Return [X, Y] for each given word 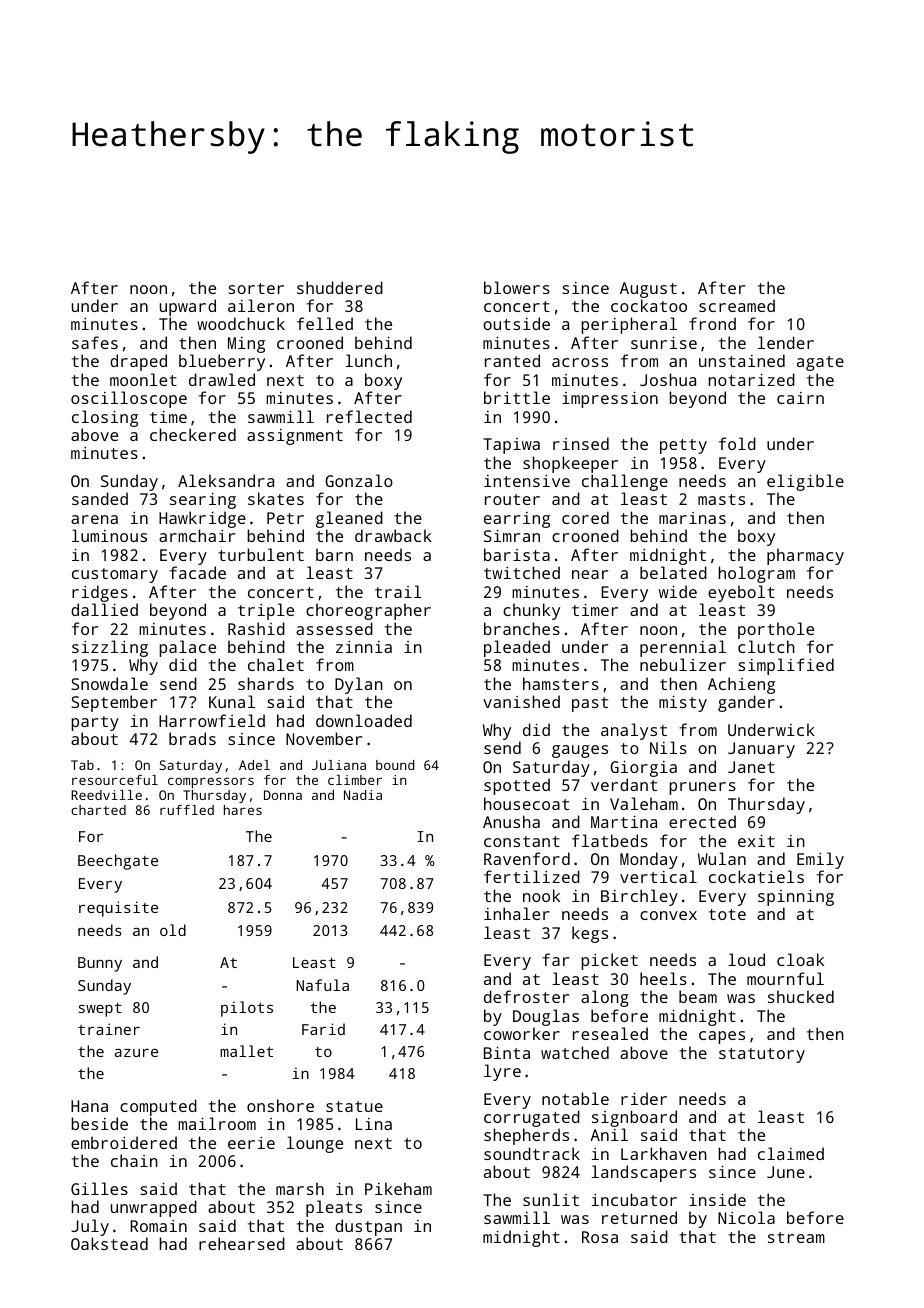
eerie [251, 1143]
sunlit [551, 1199]
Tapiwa [511, 446]
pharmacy [805, 556]
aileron [261, 305]
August [648, 290]
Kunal [232, 701]
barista [517, 554]
